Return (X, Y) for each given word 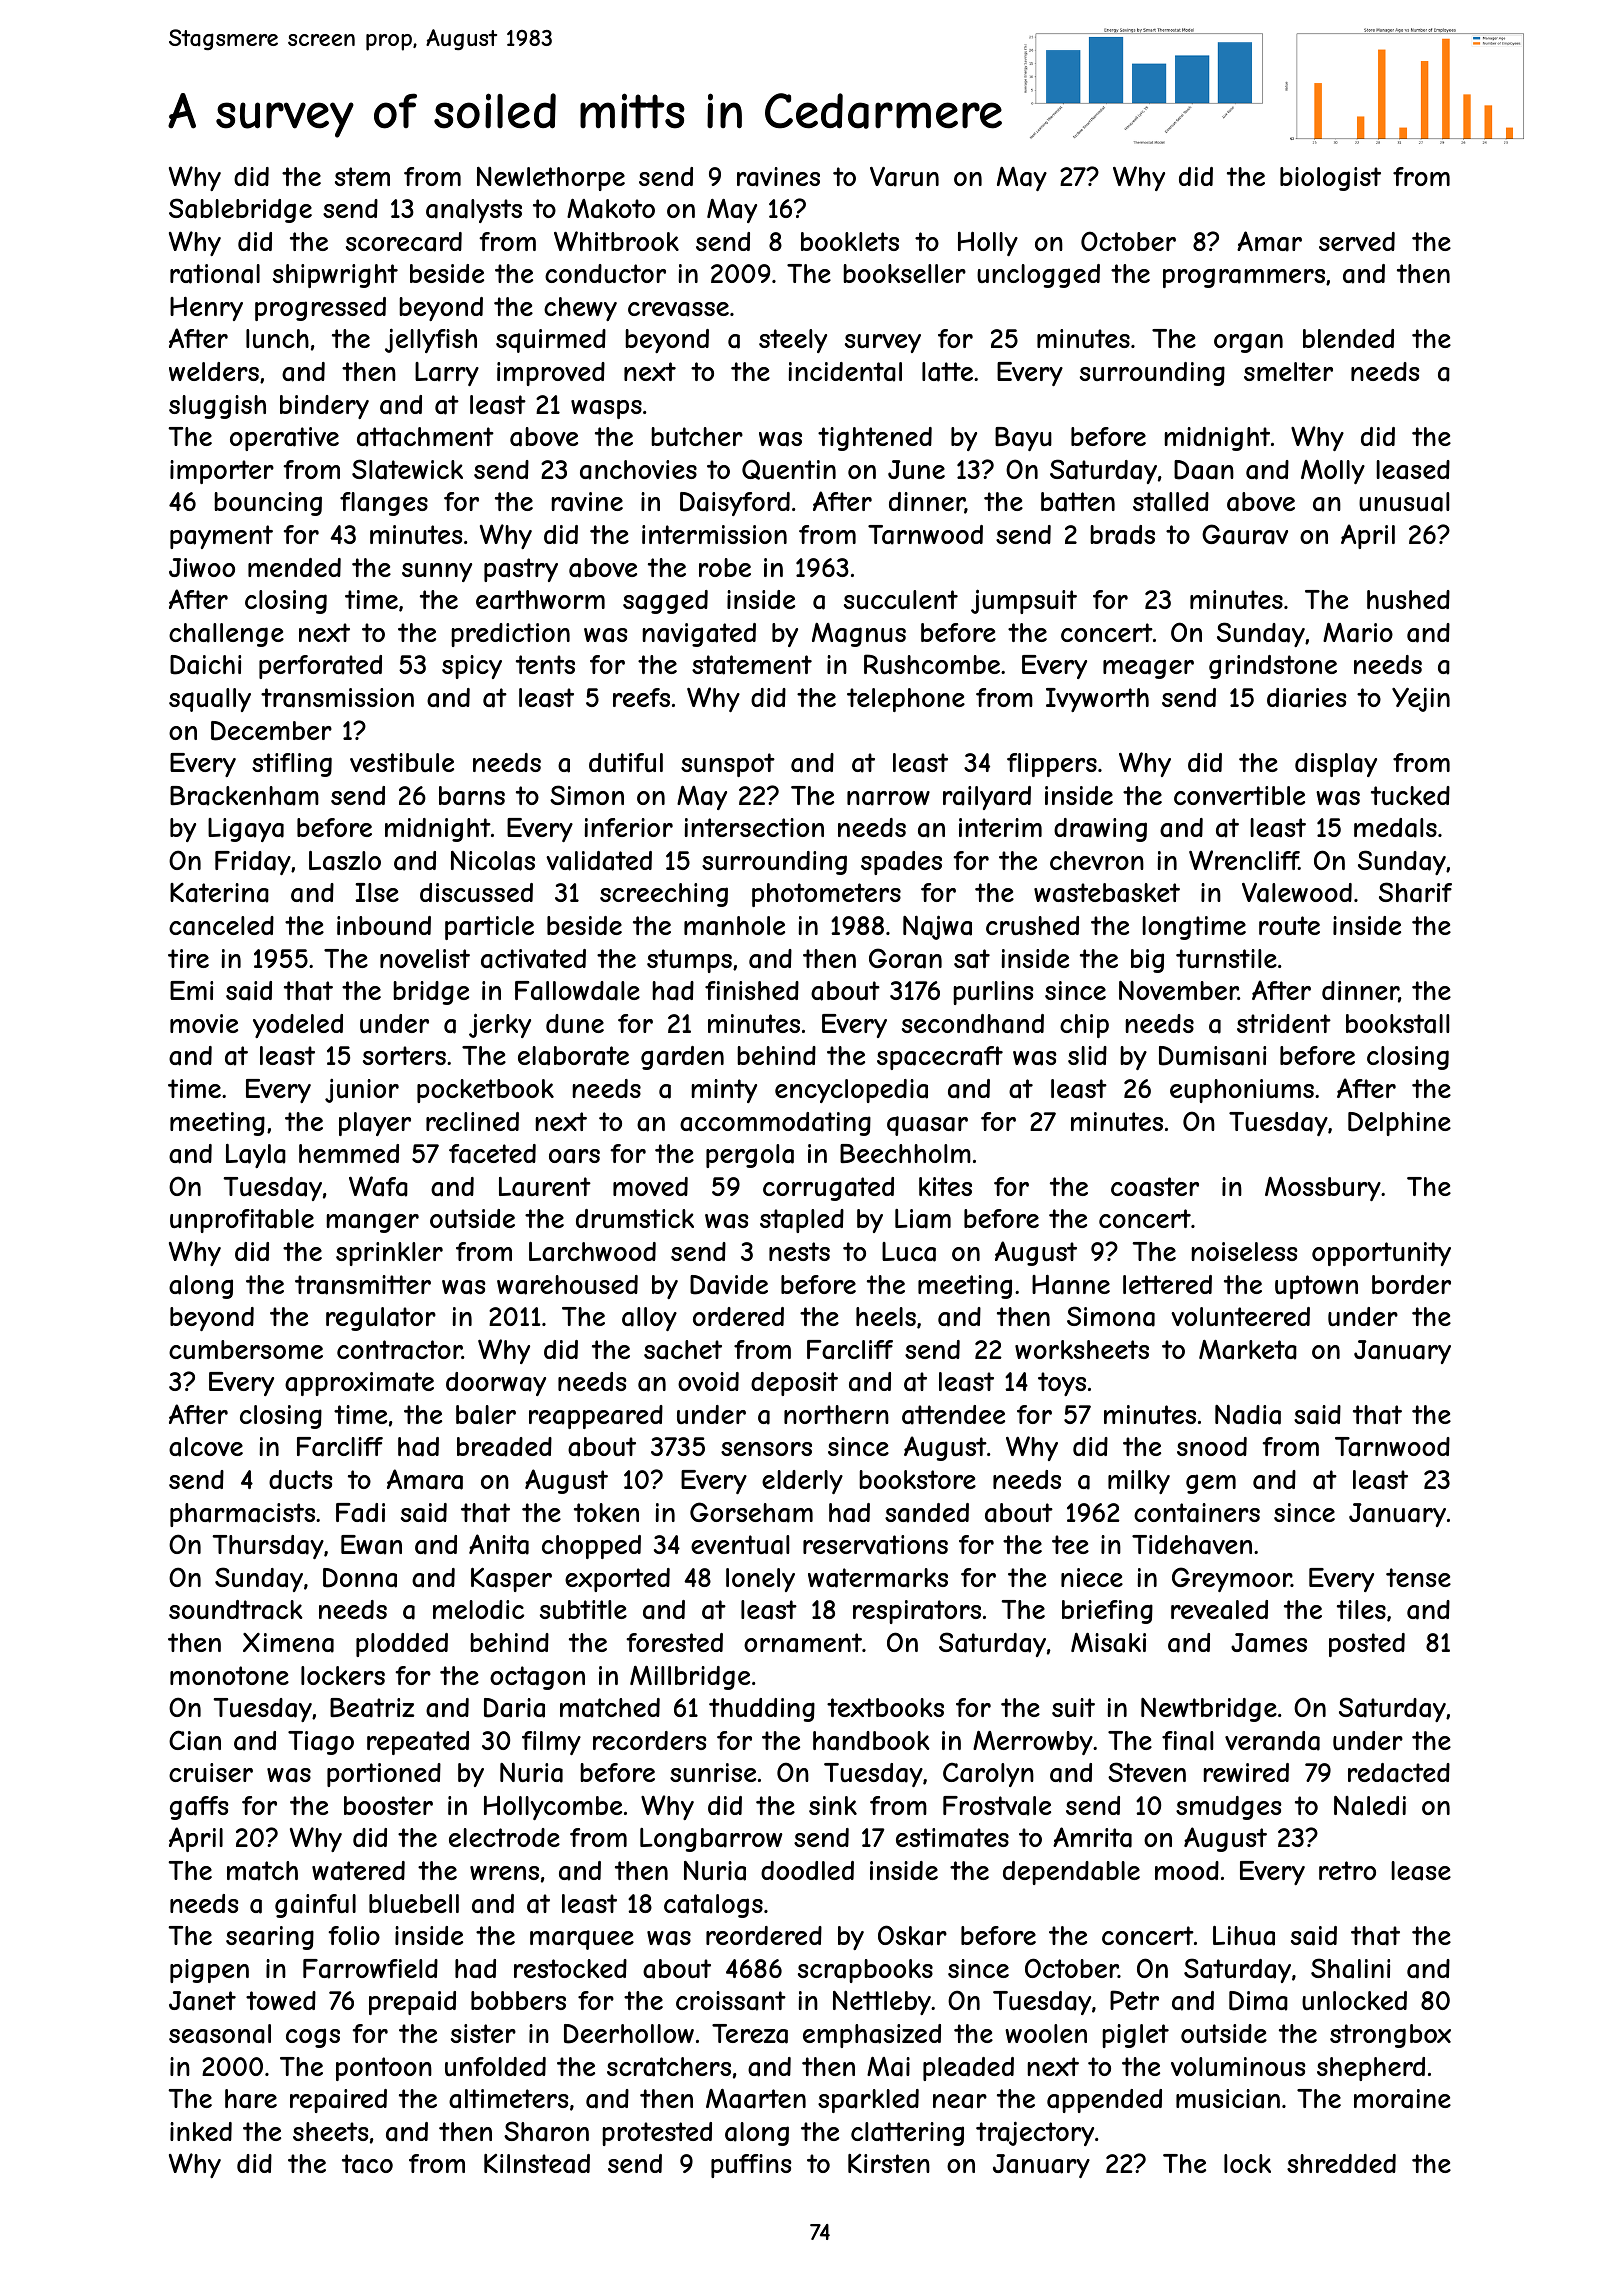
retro (1347, 1870)
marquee (582, 1940)
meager (1148, 669)
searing (270, 1938)
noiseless (1244, 1251)
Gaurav (1245, 534)
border (1411, 1284)
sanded (927, 1513)
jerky (500, 1025)
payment (221, 537)
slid (1087, 1055)
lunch (277, 338)
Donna (360, 1578)
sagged (665, 602)
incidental (845, 372)
